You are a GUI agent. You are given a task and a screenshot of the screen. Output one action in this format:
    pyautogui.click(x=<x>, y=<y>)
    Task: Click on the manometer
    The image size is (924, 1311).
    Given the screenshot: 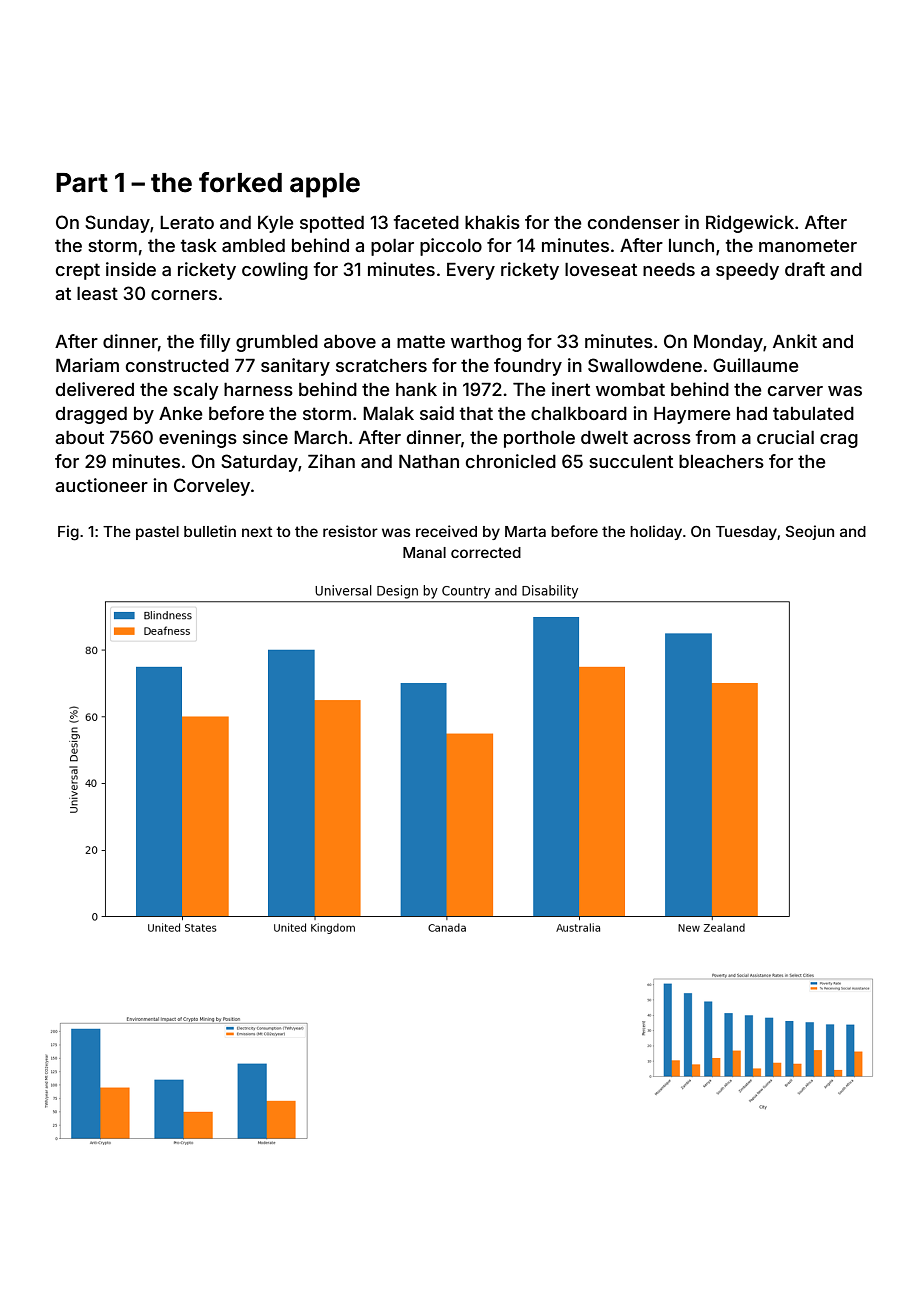 What is the action you would take?
    pyautogui.click(x=808, y=245)
